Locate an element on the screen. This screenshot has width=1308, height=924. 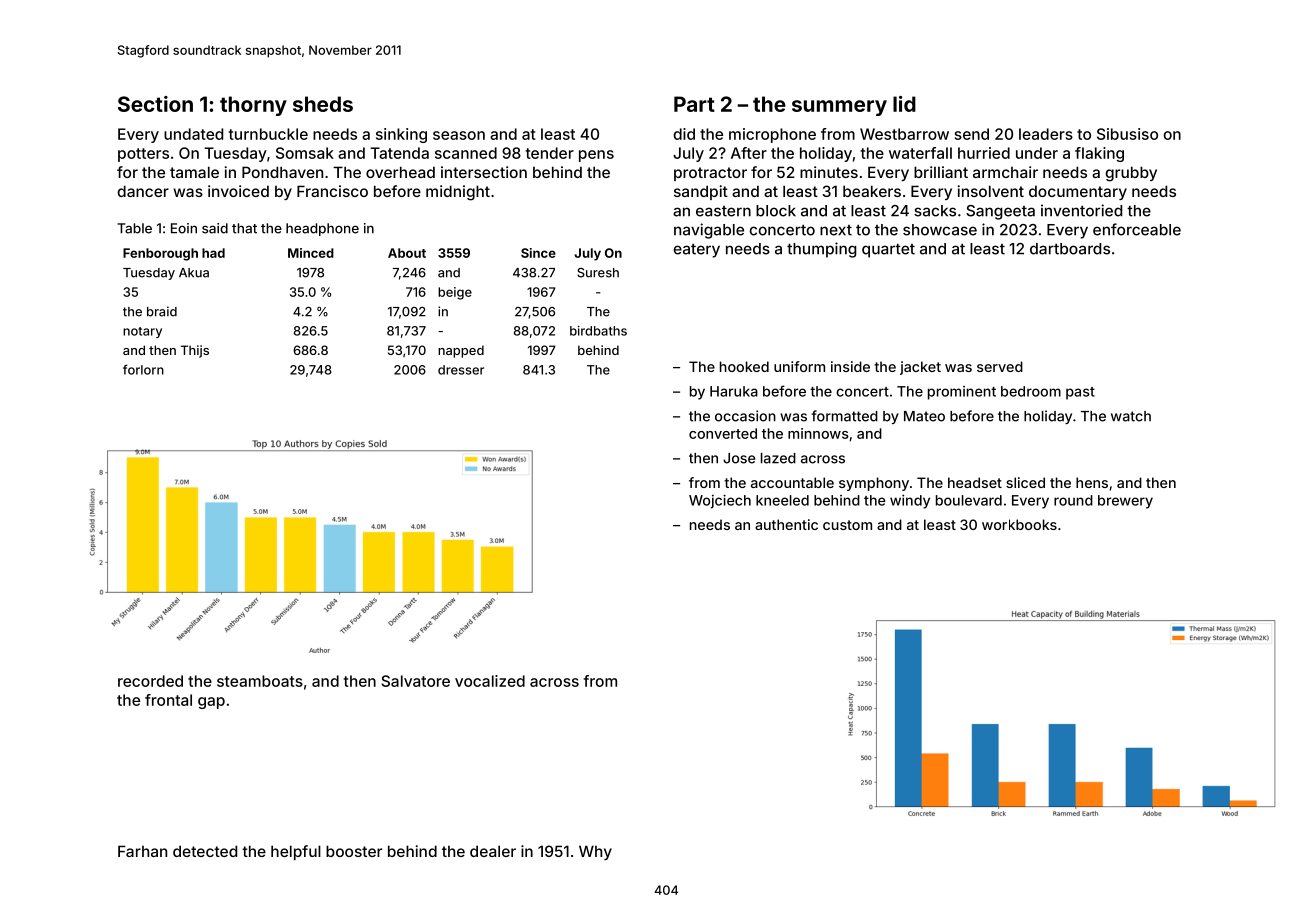
Why is located at coordinates (595, 852).
